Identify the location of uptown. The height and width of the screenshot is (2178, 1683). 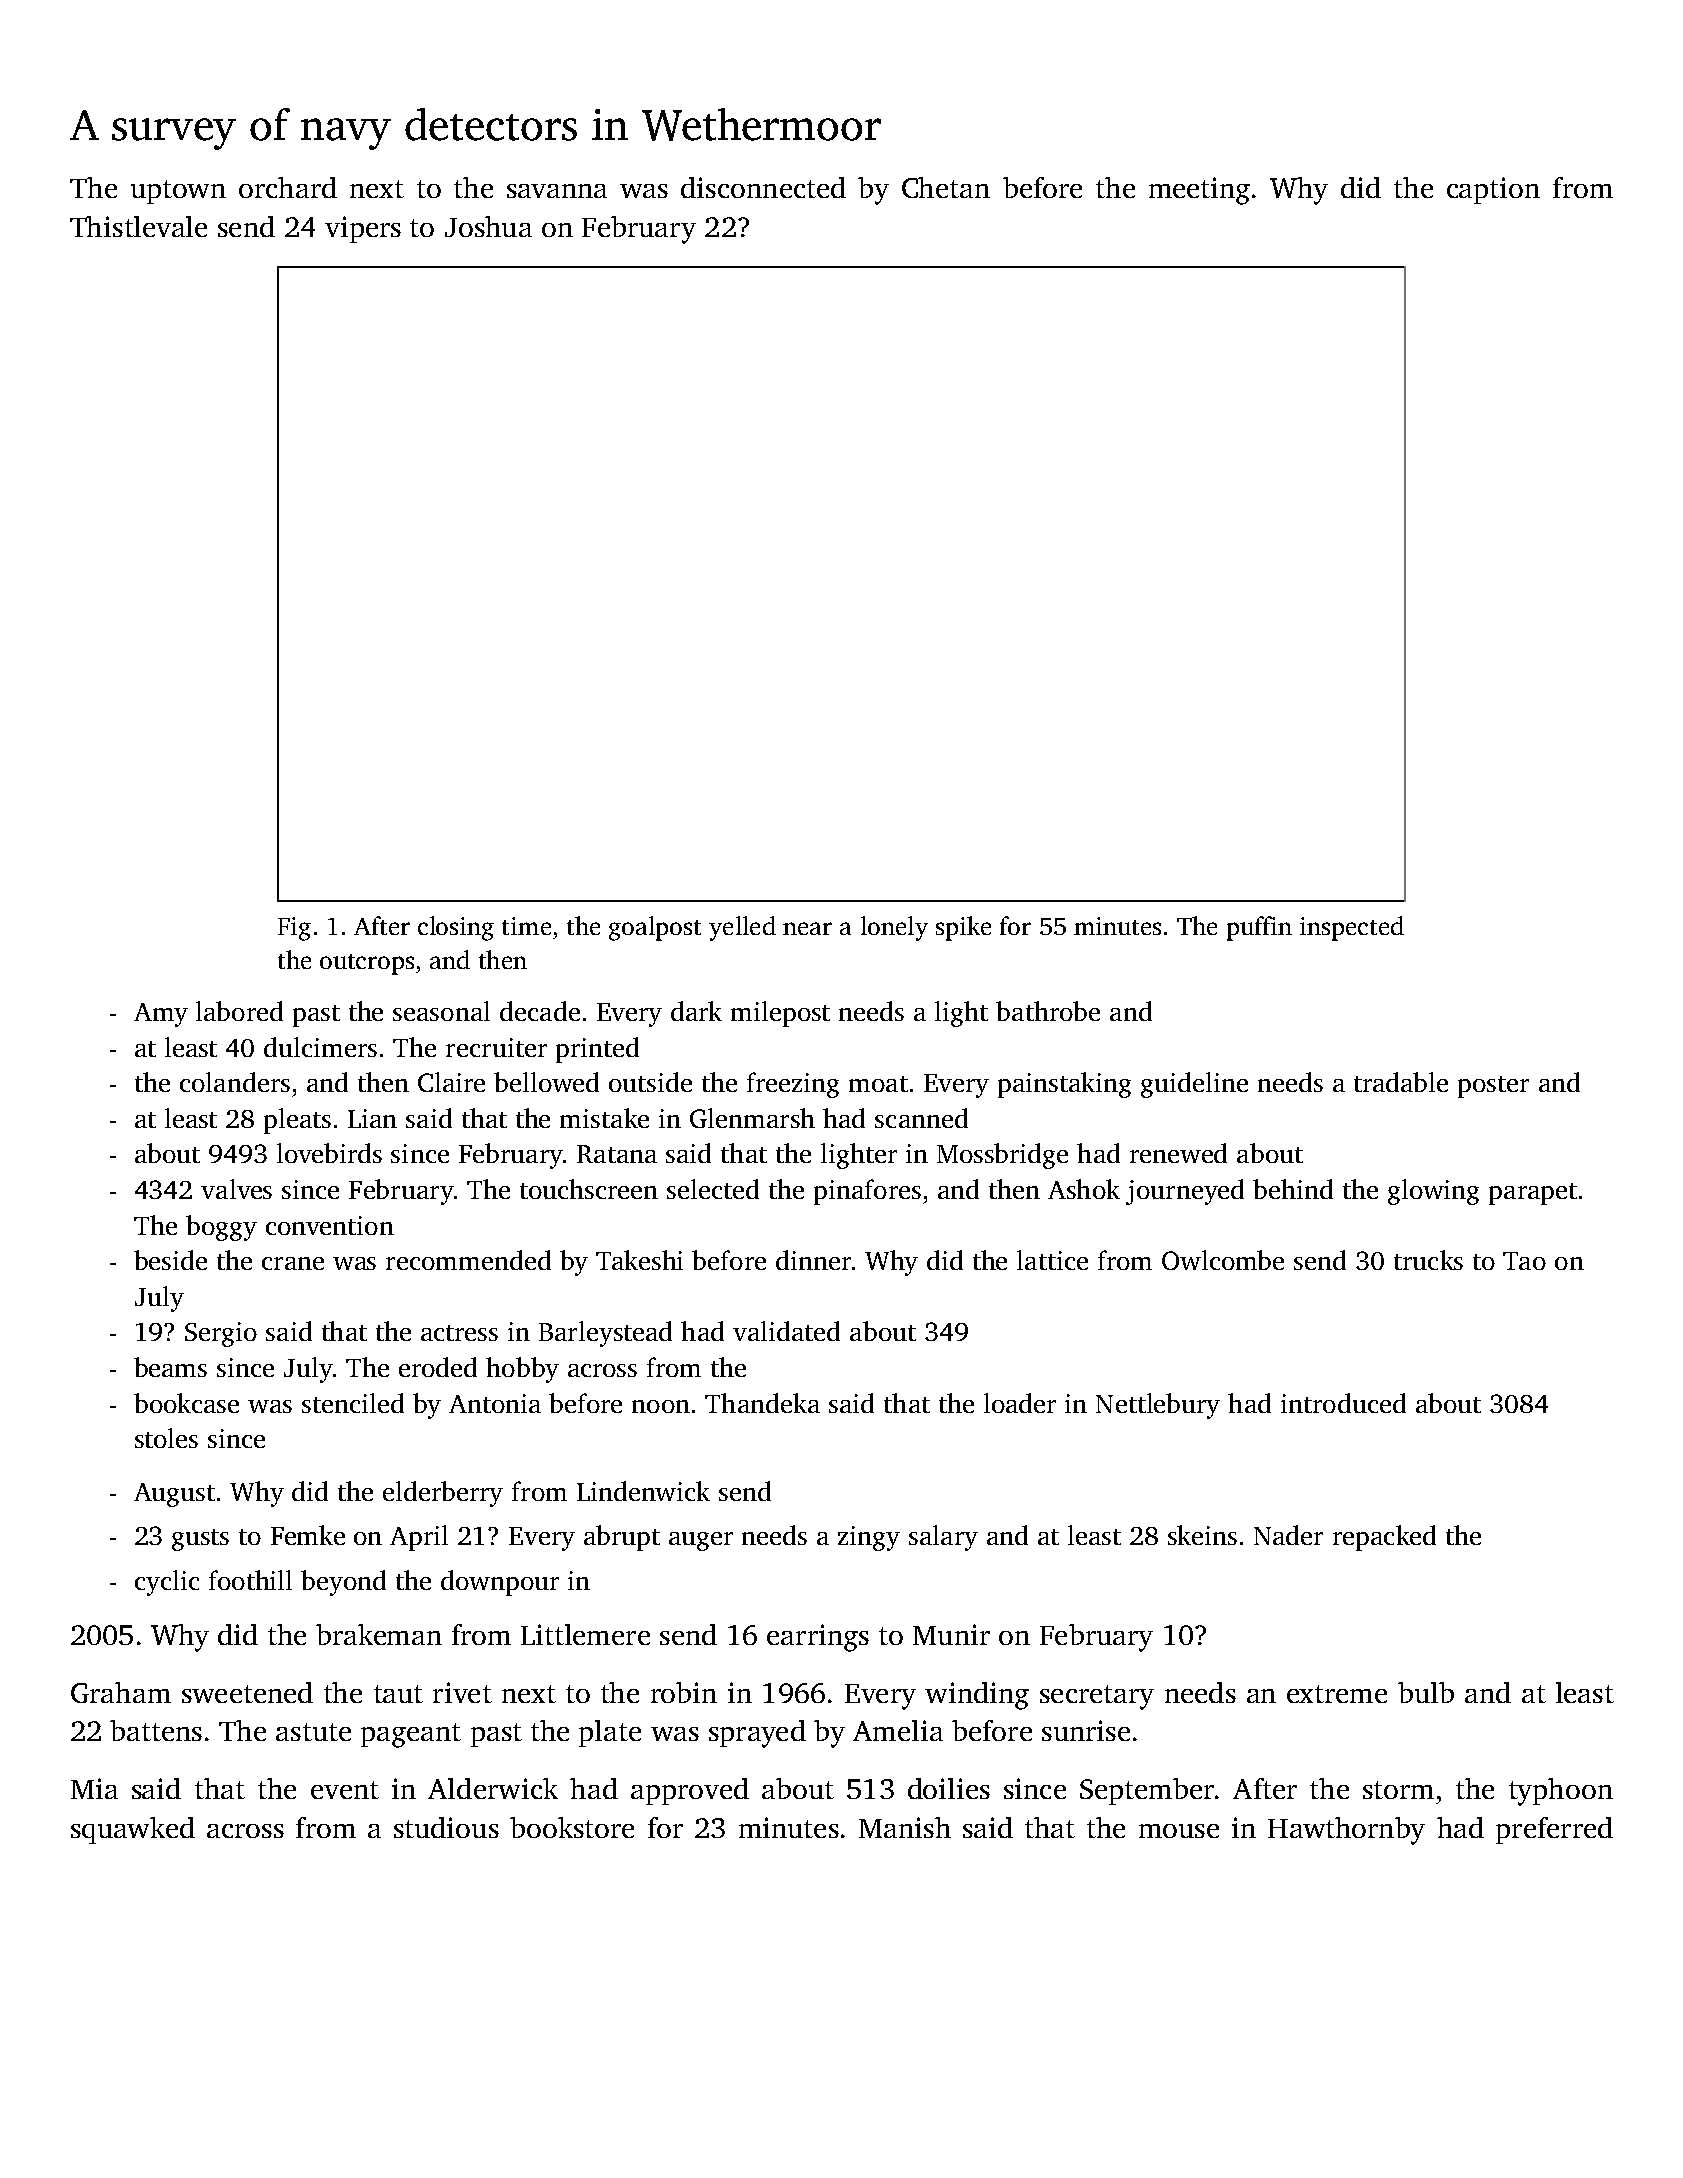
(178, 192).
